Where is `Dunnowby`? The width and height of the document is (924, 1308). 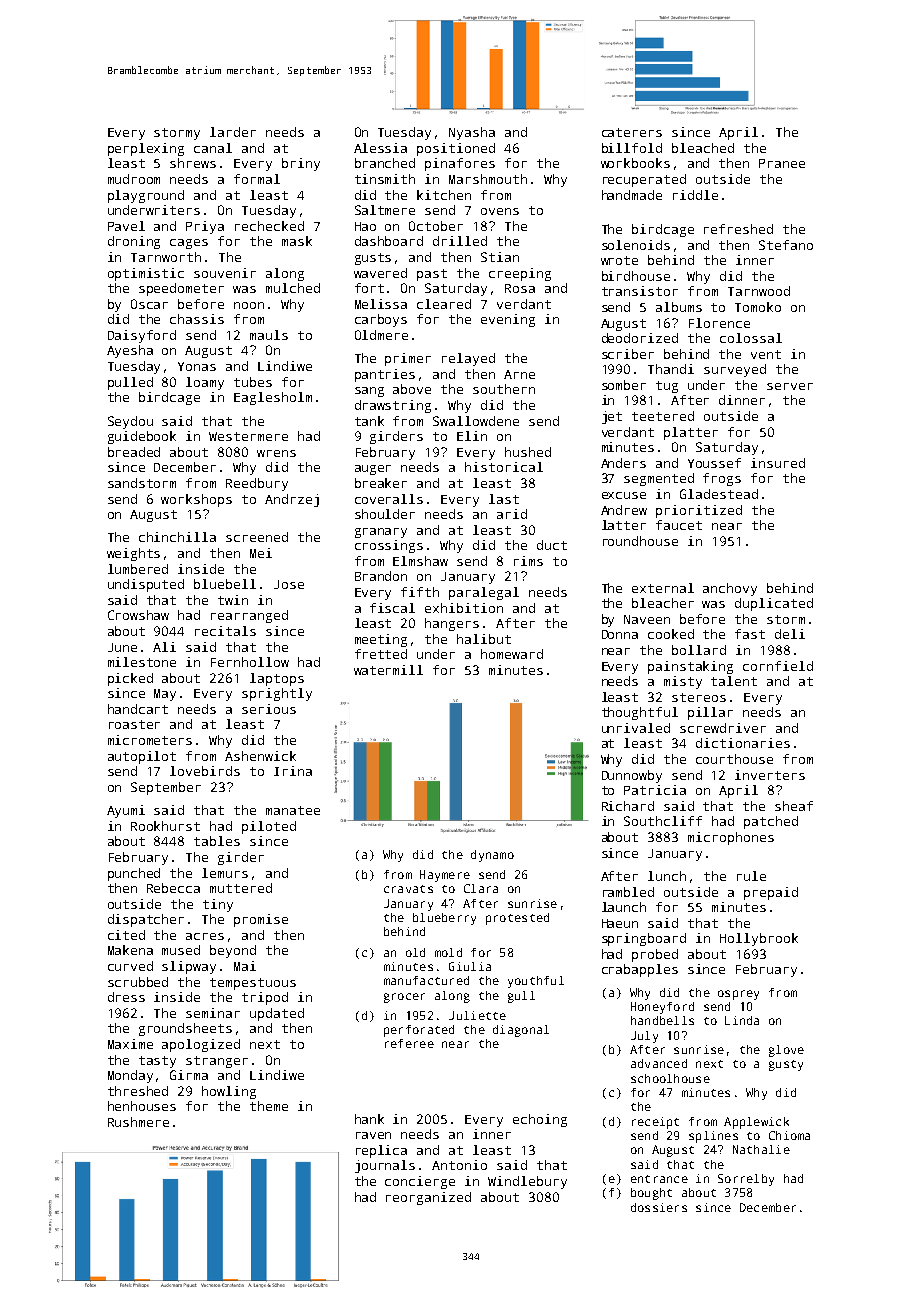
Dunnowby is located at coordinates (632, 776).
